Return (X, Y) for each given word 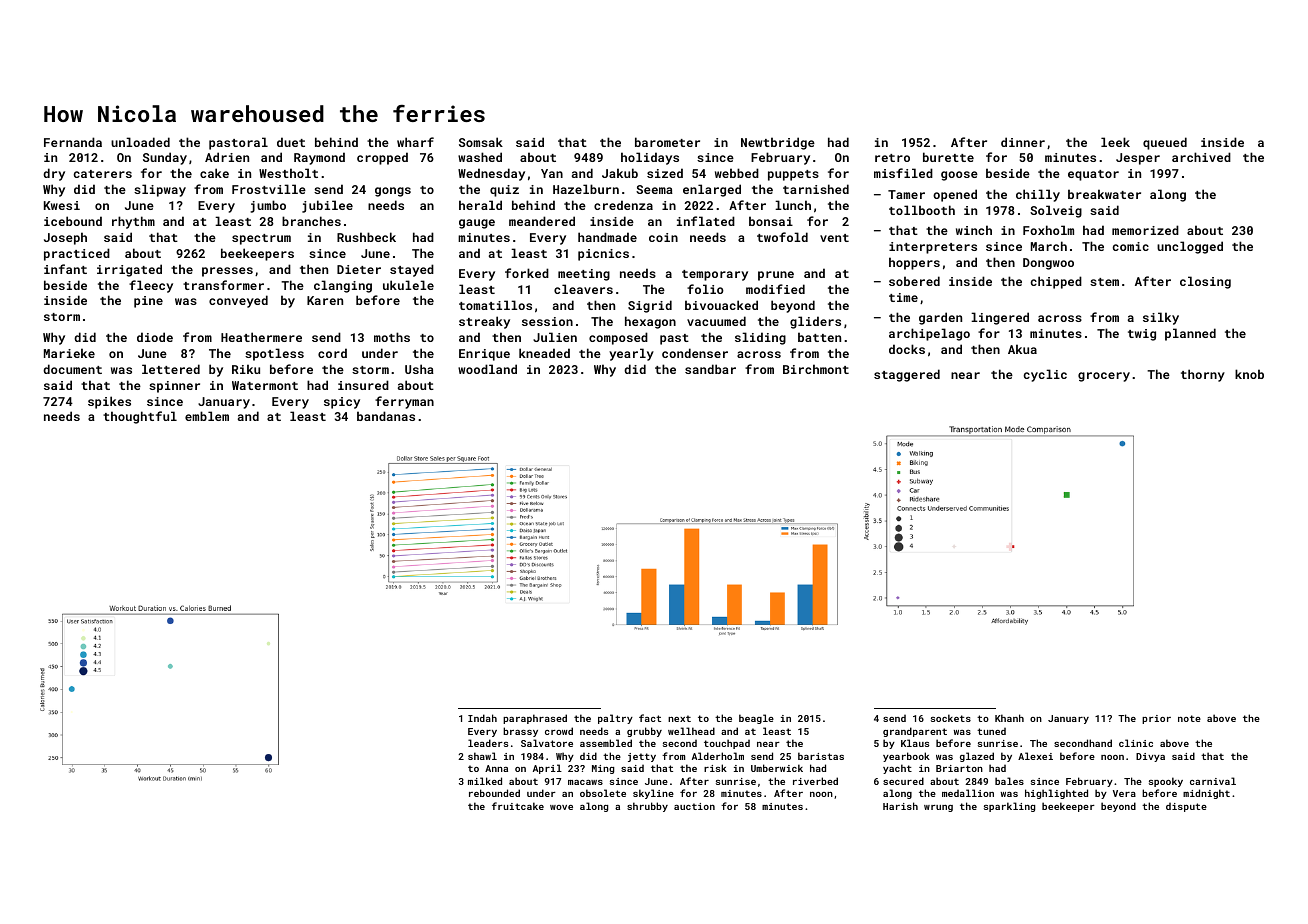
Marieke (69, 353)
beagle (756, 719)
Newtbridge (778, 143)
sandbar (710, 369)
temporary (715, 275)
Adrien (227, 157)
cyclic (1045, 375)
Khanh (1009, 718)
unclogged (1190, 247)
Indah (482, 718)
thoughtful (140, 417)
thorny (1203, 375)
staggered (907, 375)
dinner (1023, 142)
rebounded (494, 793)
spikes (109, 402)
